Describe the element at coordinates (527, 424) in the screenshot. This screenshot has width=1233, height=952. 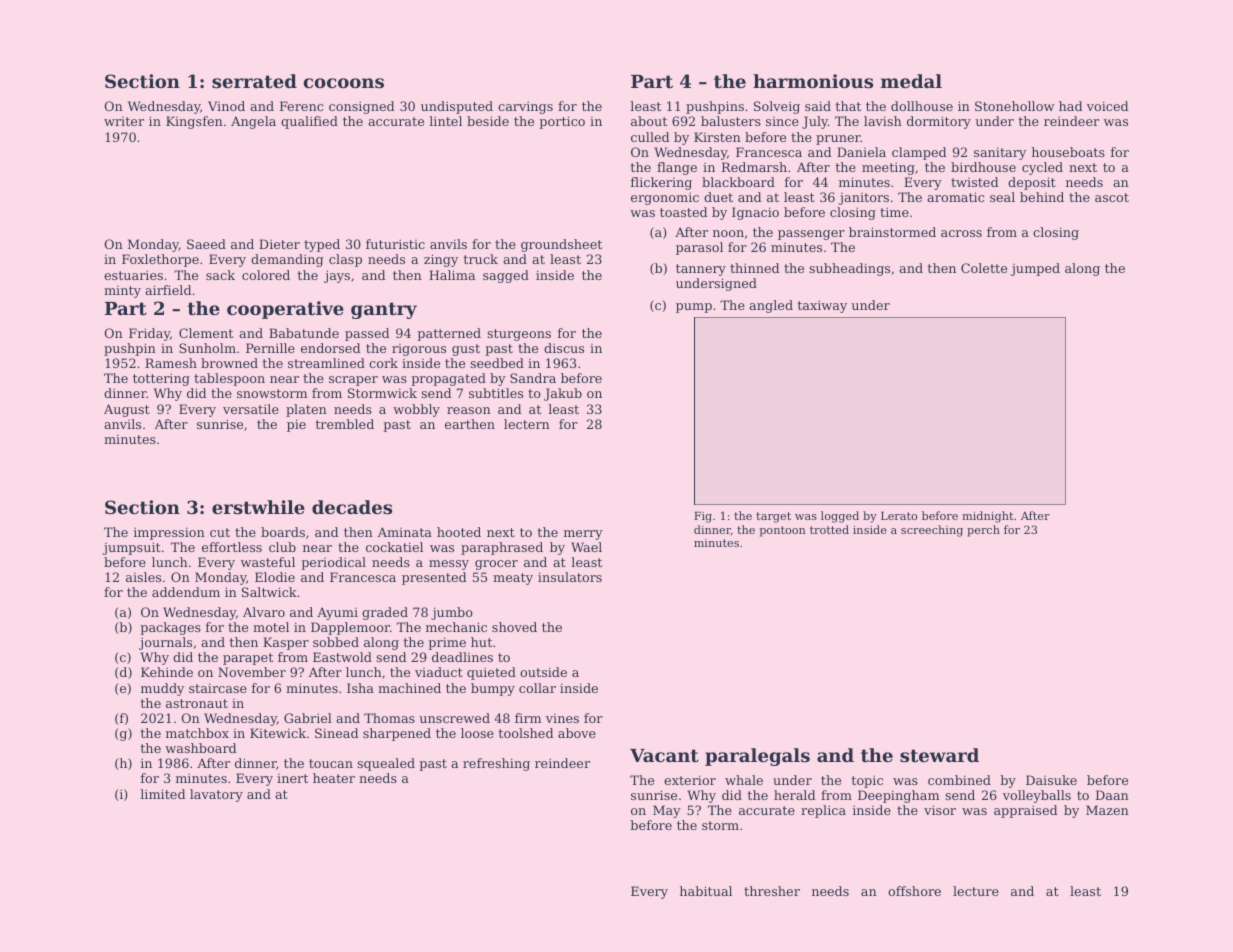
I see `lectern` at that location.
